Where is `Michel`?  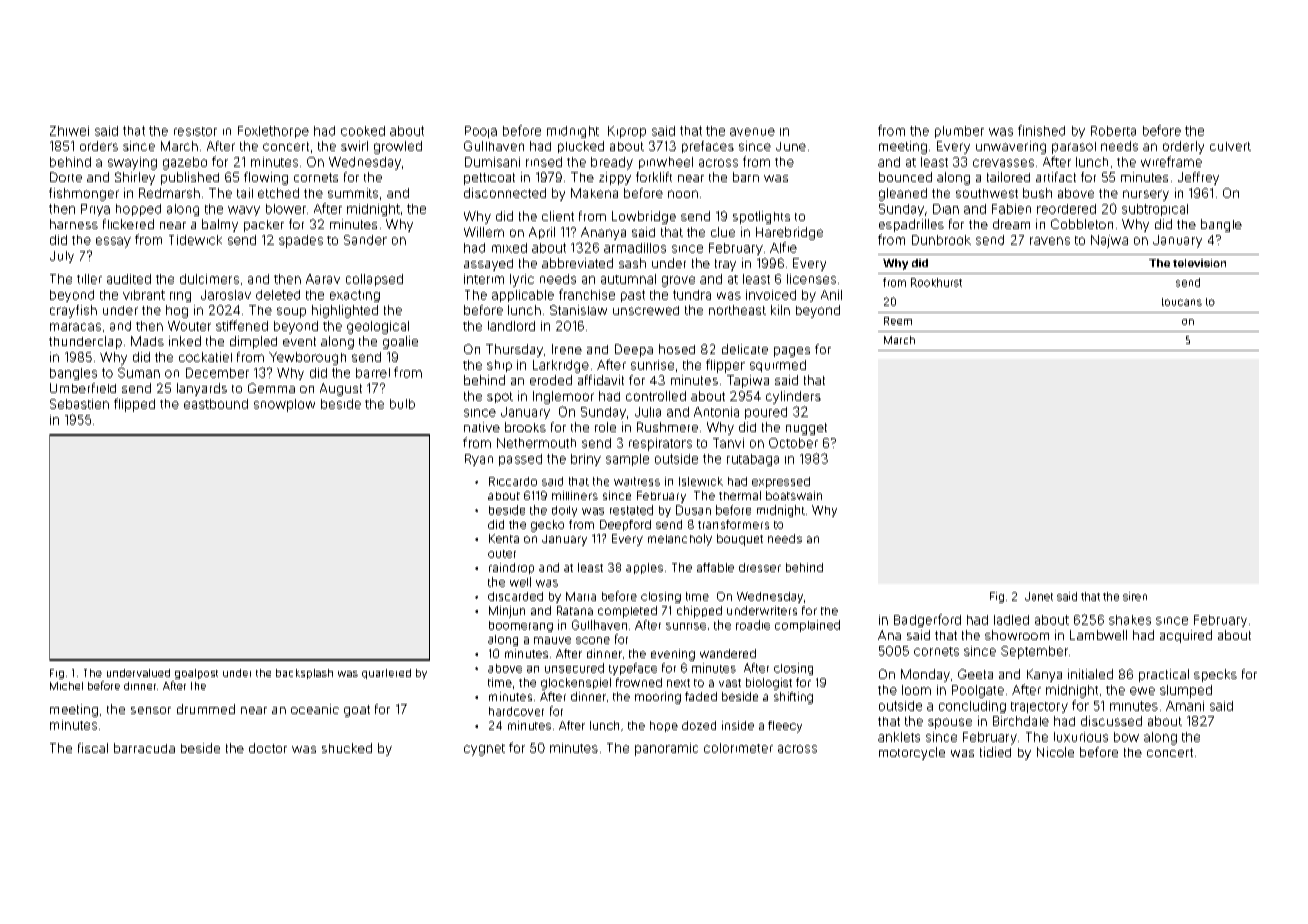 Michel is located at coordinates (66, 686).
